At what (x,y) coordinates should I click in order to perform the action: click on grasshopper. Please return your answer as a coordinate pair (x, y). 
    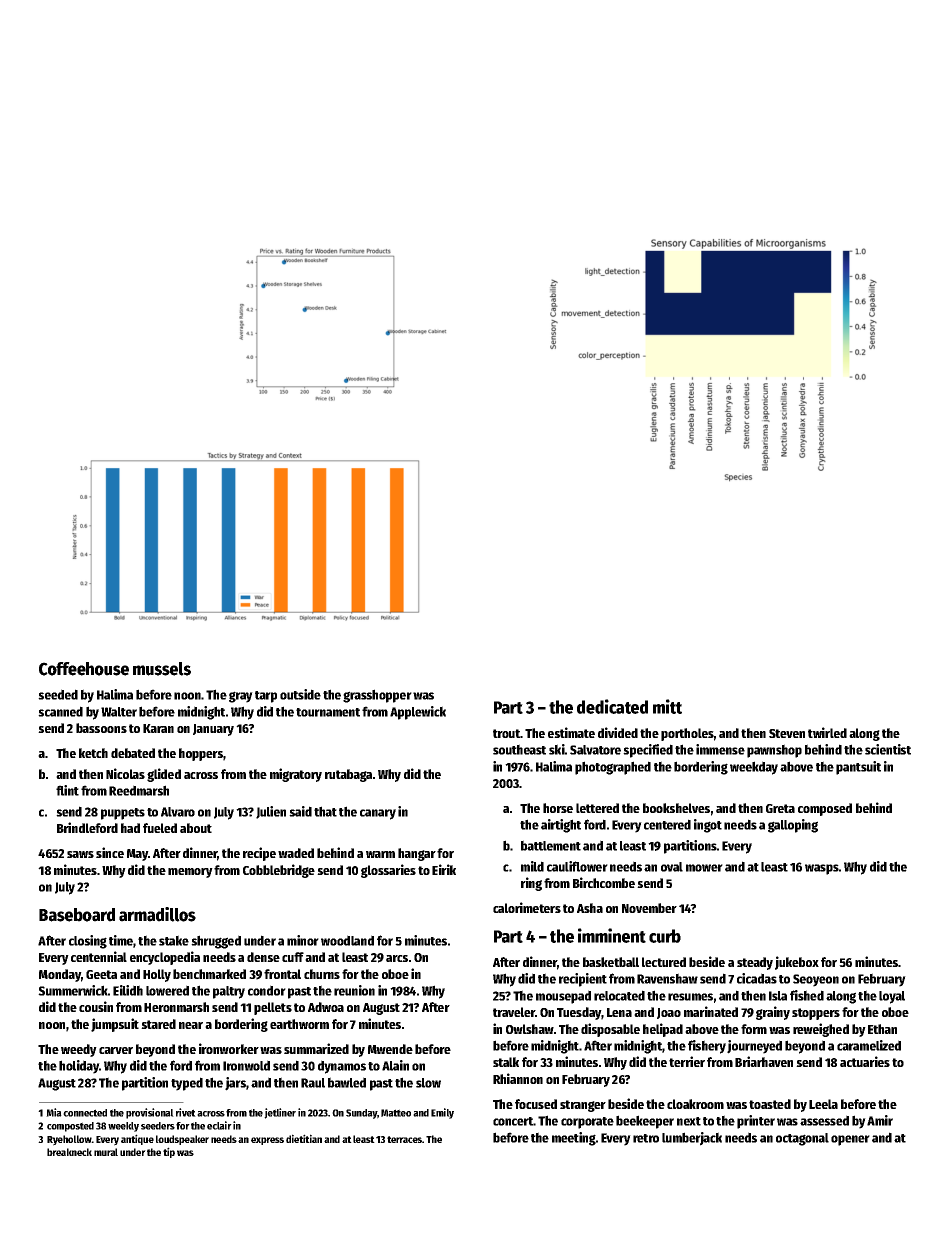
    Looking at the image, I should click on (377, 696).
